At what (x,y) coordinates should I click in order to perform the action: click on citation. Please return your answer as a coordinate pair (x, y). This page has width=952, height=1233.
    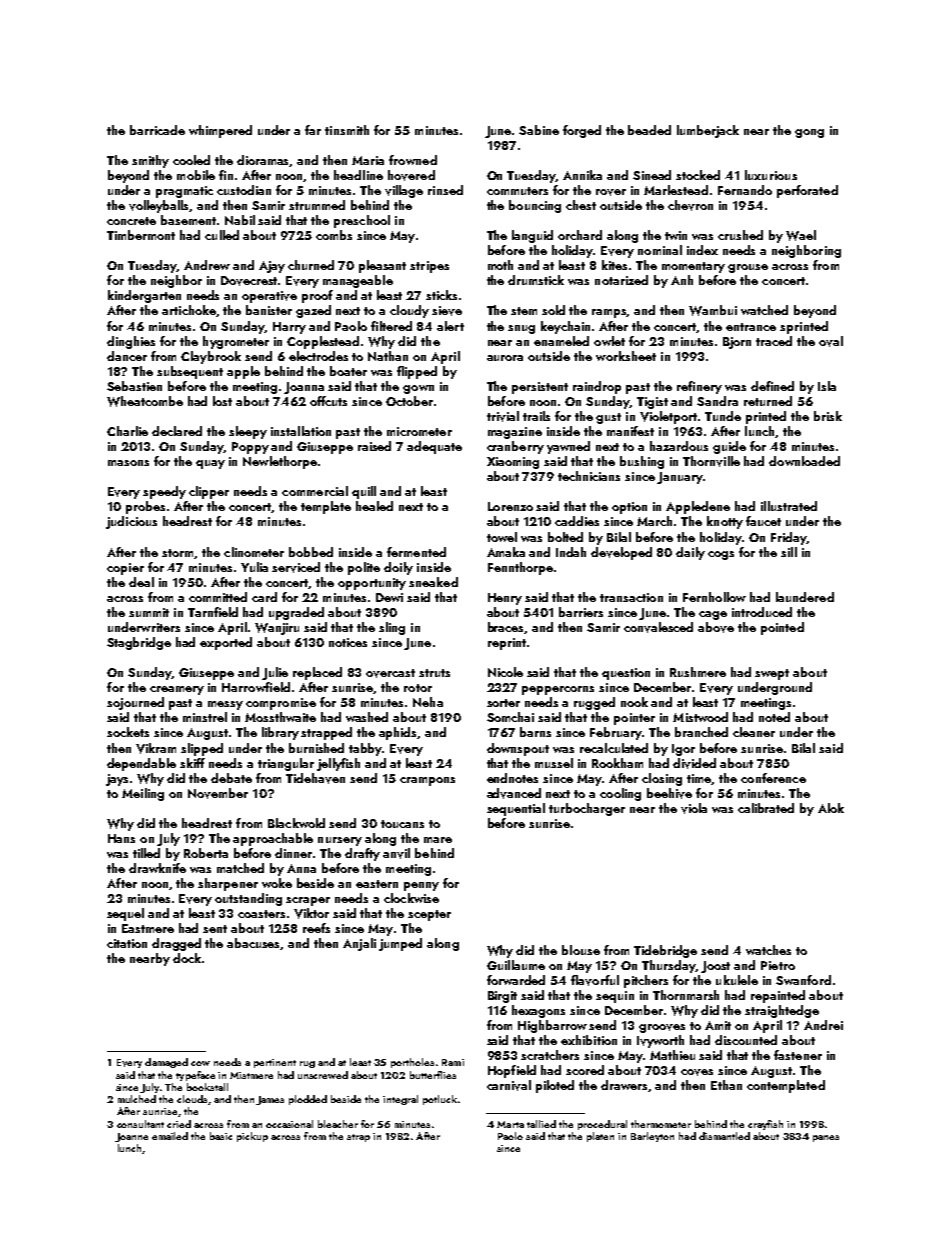
    Looking at the image, I should click on (127, 943).
